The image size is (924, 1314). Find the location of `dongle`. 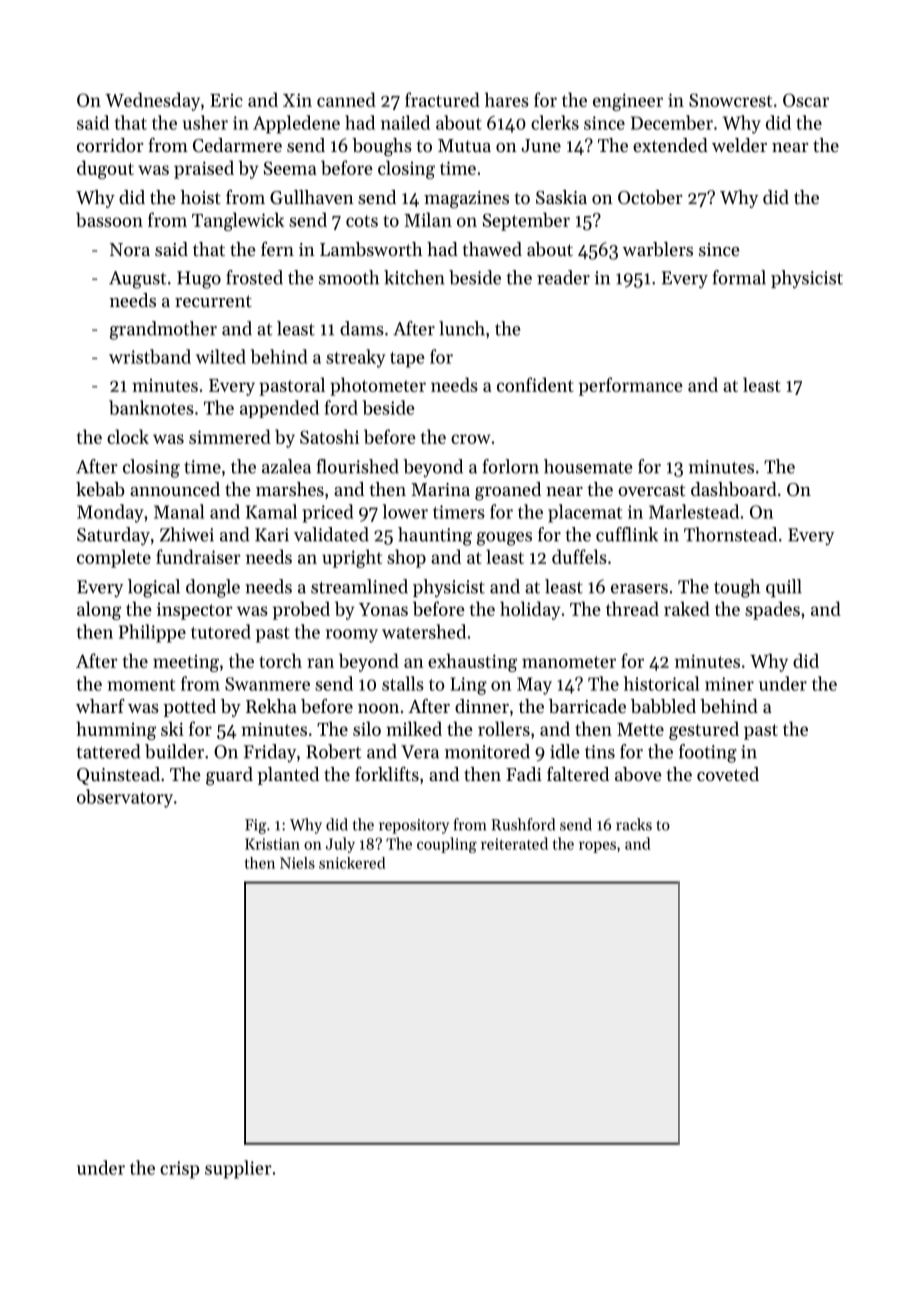

dongle is located at coordinates (213, 588).
